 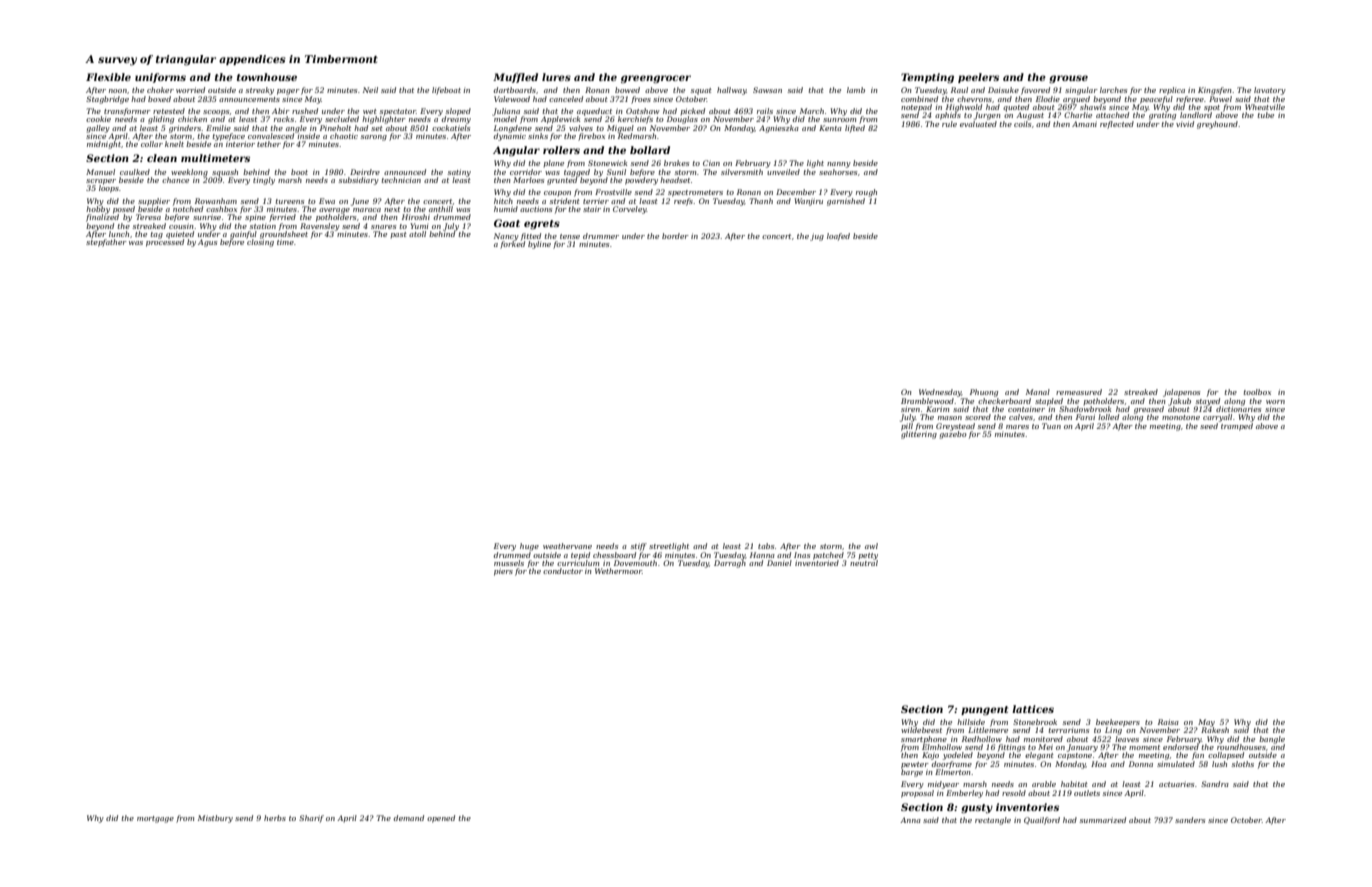 What do you see at coordinates (1079, 392) in the document?
I see `remeasured` at bounding box center [1079, 392].
